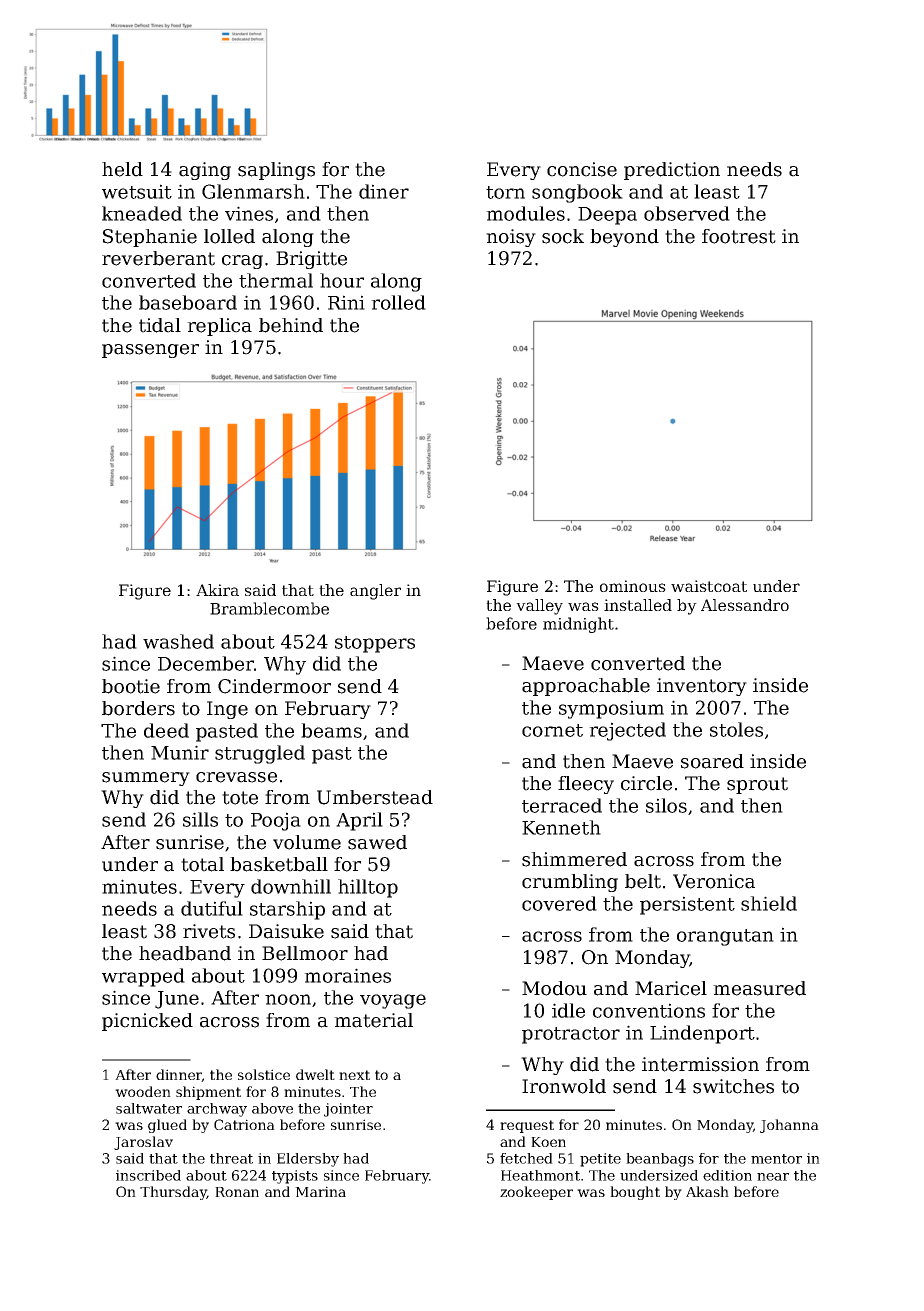  I want to click on prediction, so click(672, 171).
